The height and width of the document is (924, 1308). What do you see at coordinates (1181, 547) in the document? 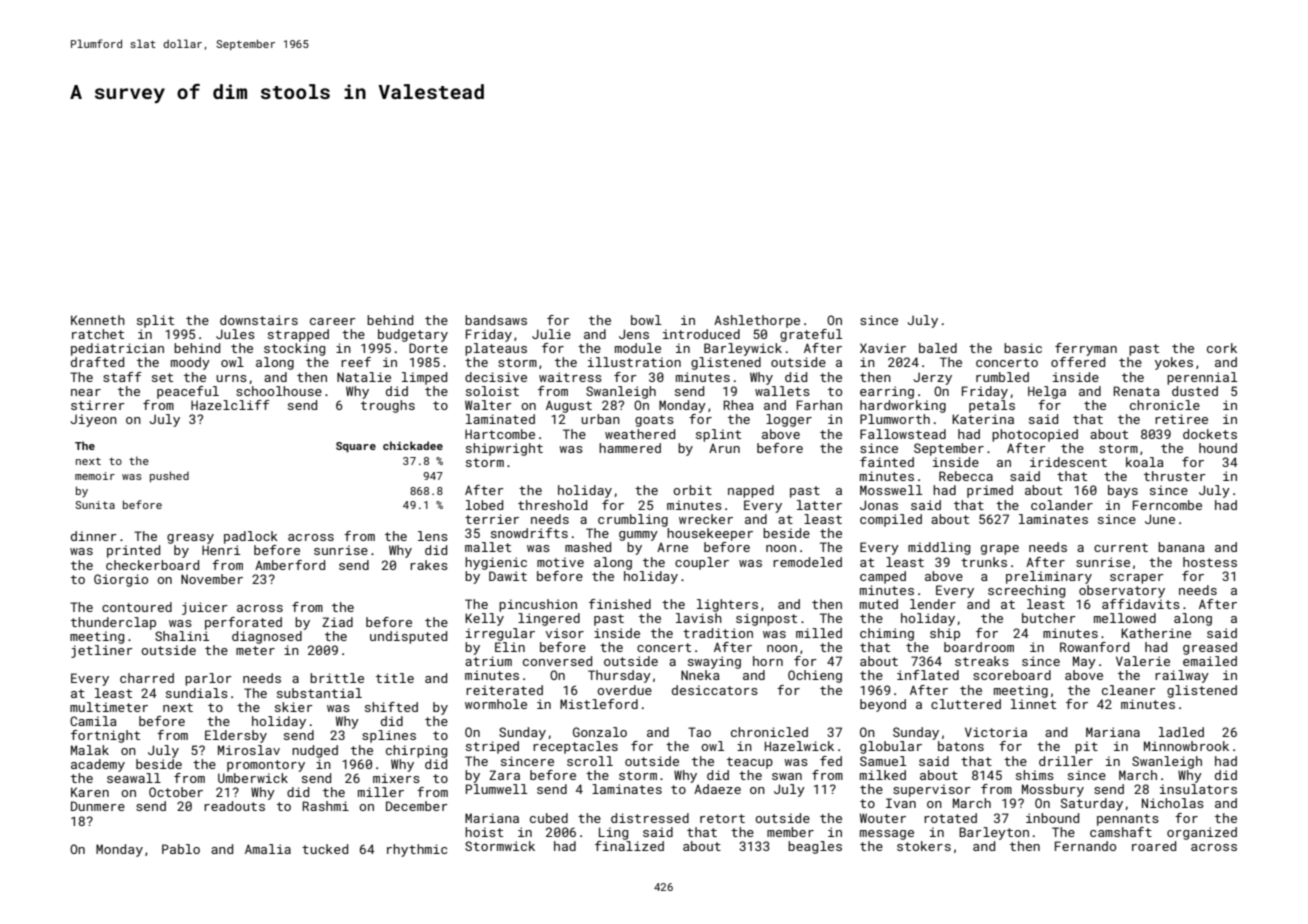
I see `banana` at bounding box center [1181, 547].
